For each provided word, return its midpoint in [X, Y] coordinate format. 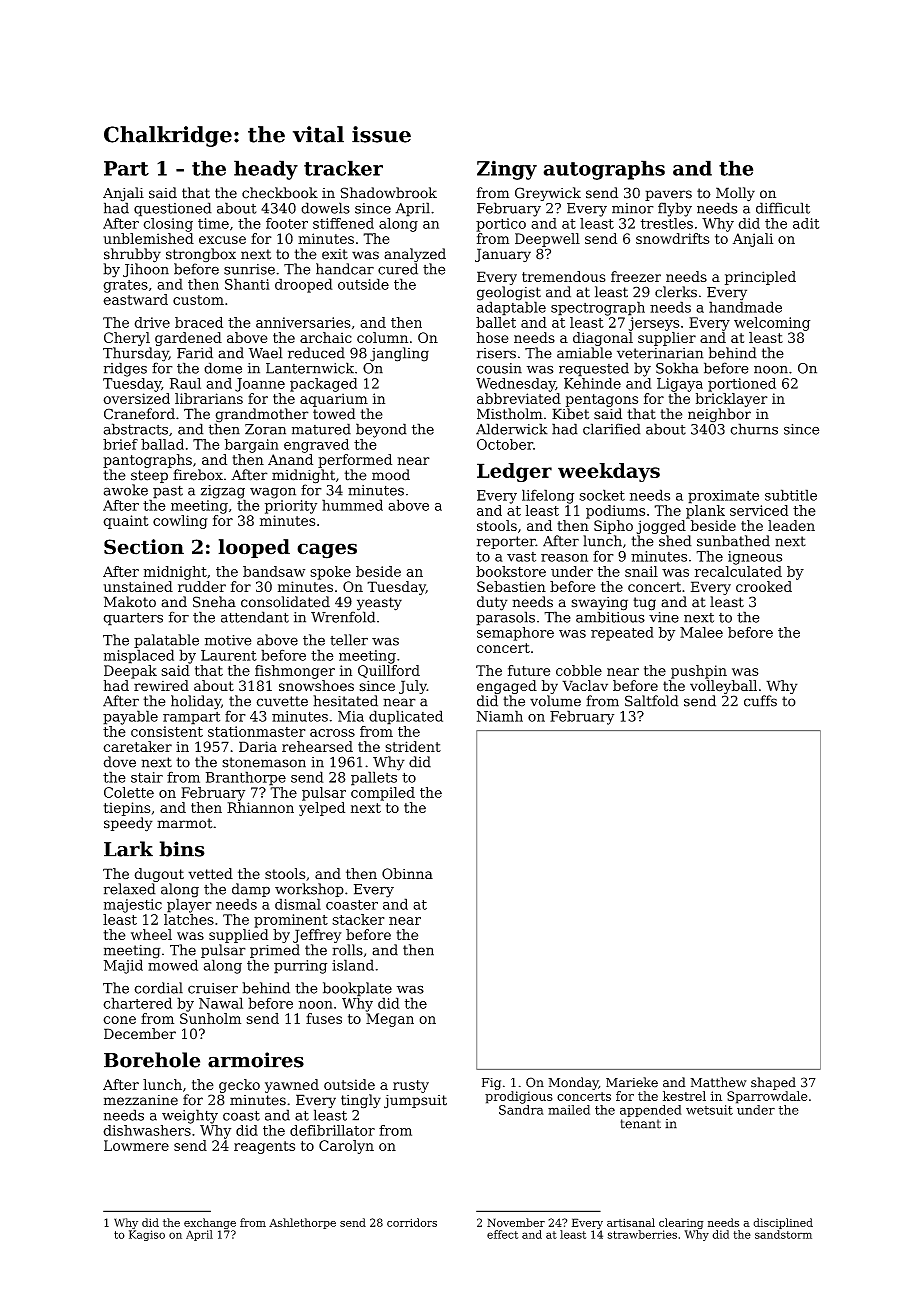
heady [266, 170]
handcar [345, 269]
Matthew [718, 1082]
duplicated [406, 717]
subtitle [791, 495]
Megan [390, 1020]
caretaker [137, 746]
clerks [676, 292]
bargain [252, 446]
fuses [324, 1018]
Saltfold [652, 701]
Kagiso [147, 1235]
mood [391, 475]
